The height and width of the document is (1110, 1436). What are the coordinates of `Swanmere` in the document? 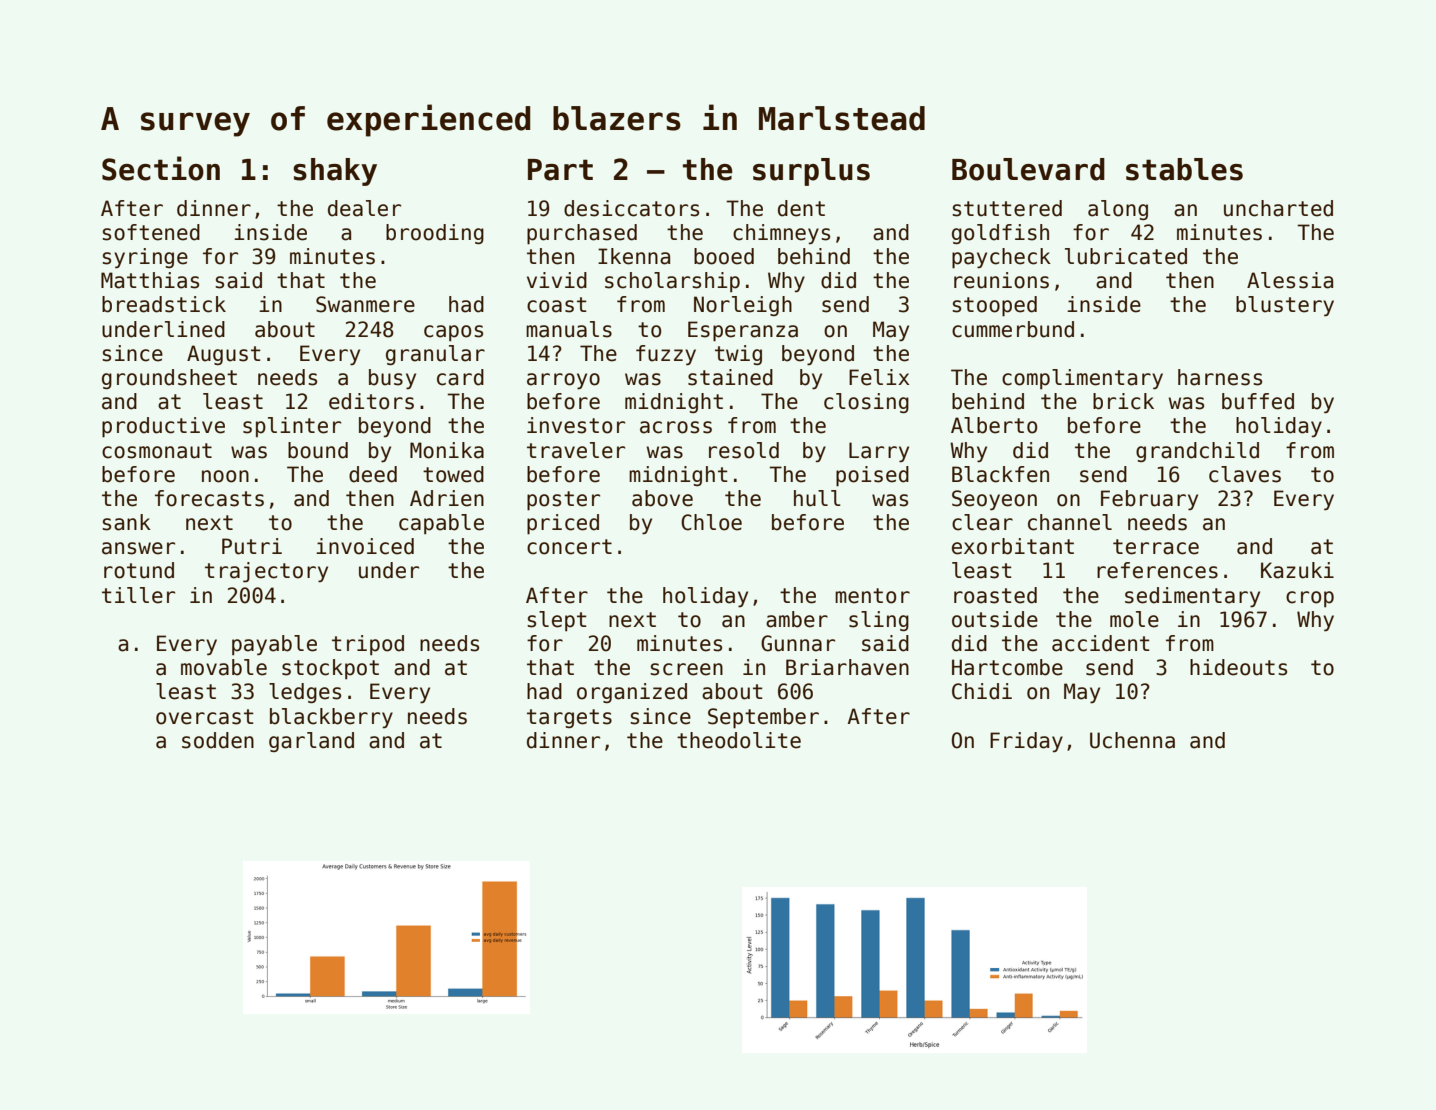 It's located at (365, 304).
